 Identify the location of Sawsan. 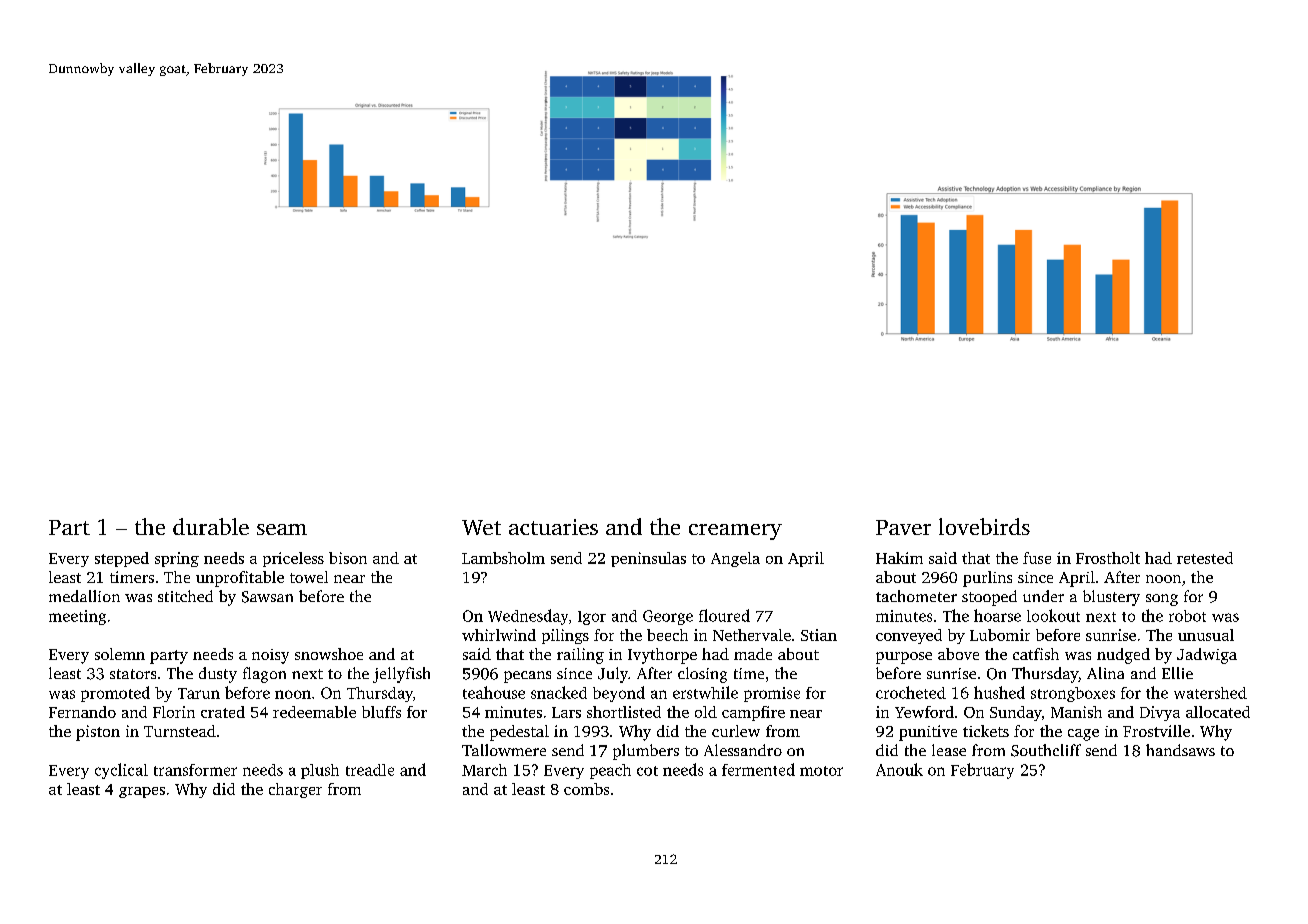
(267, 597).
